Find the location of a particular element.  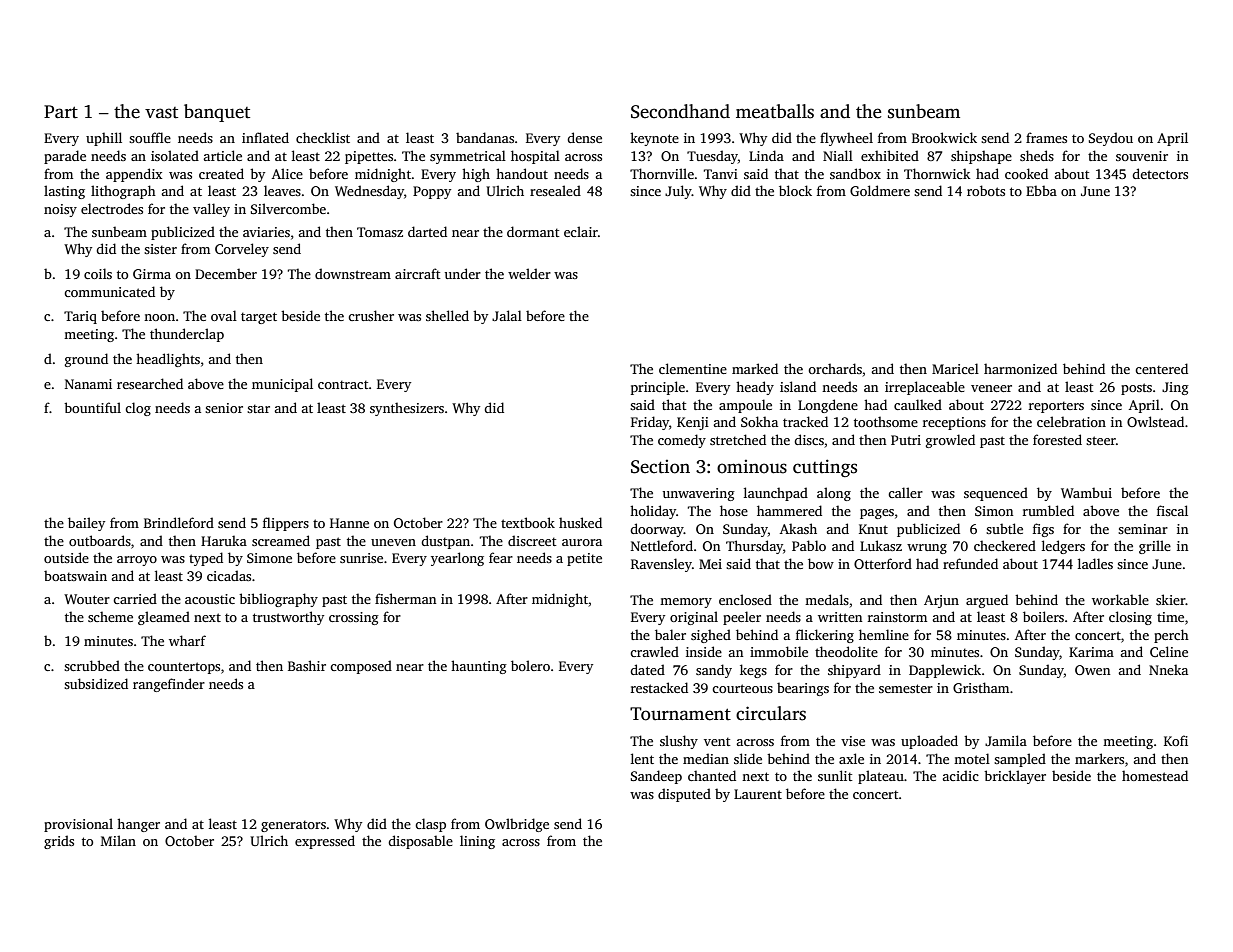

bountiful is located at coordinates (92, 407).
